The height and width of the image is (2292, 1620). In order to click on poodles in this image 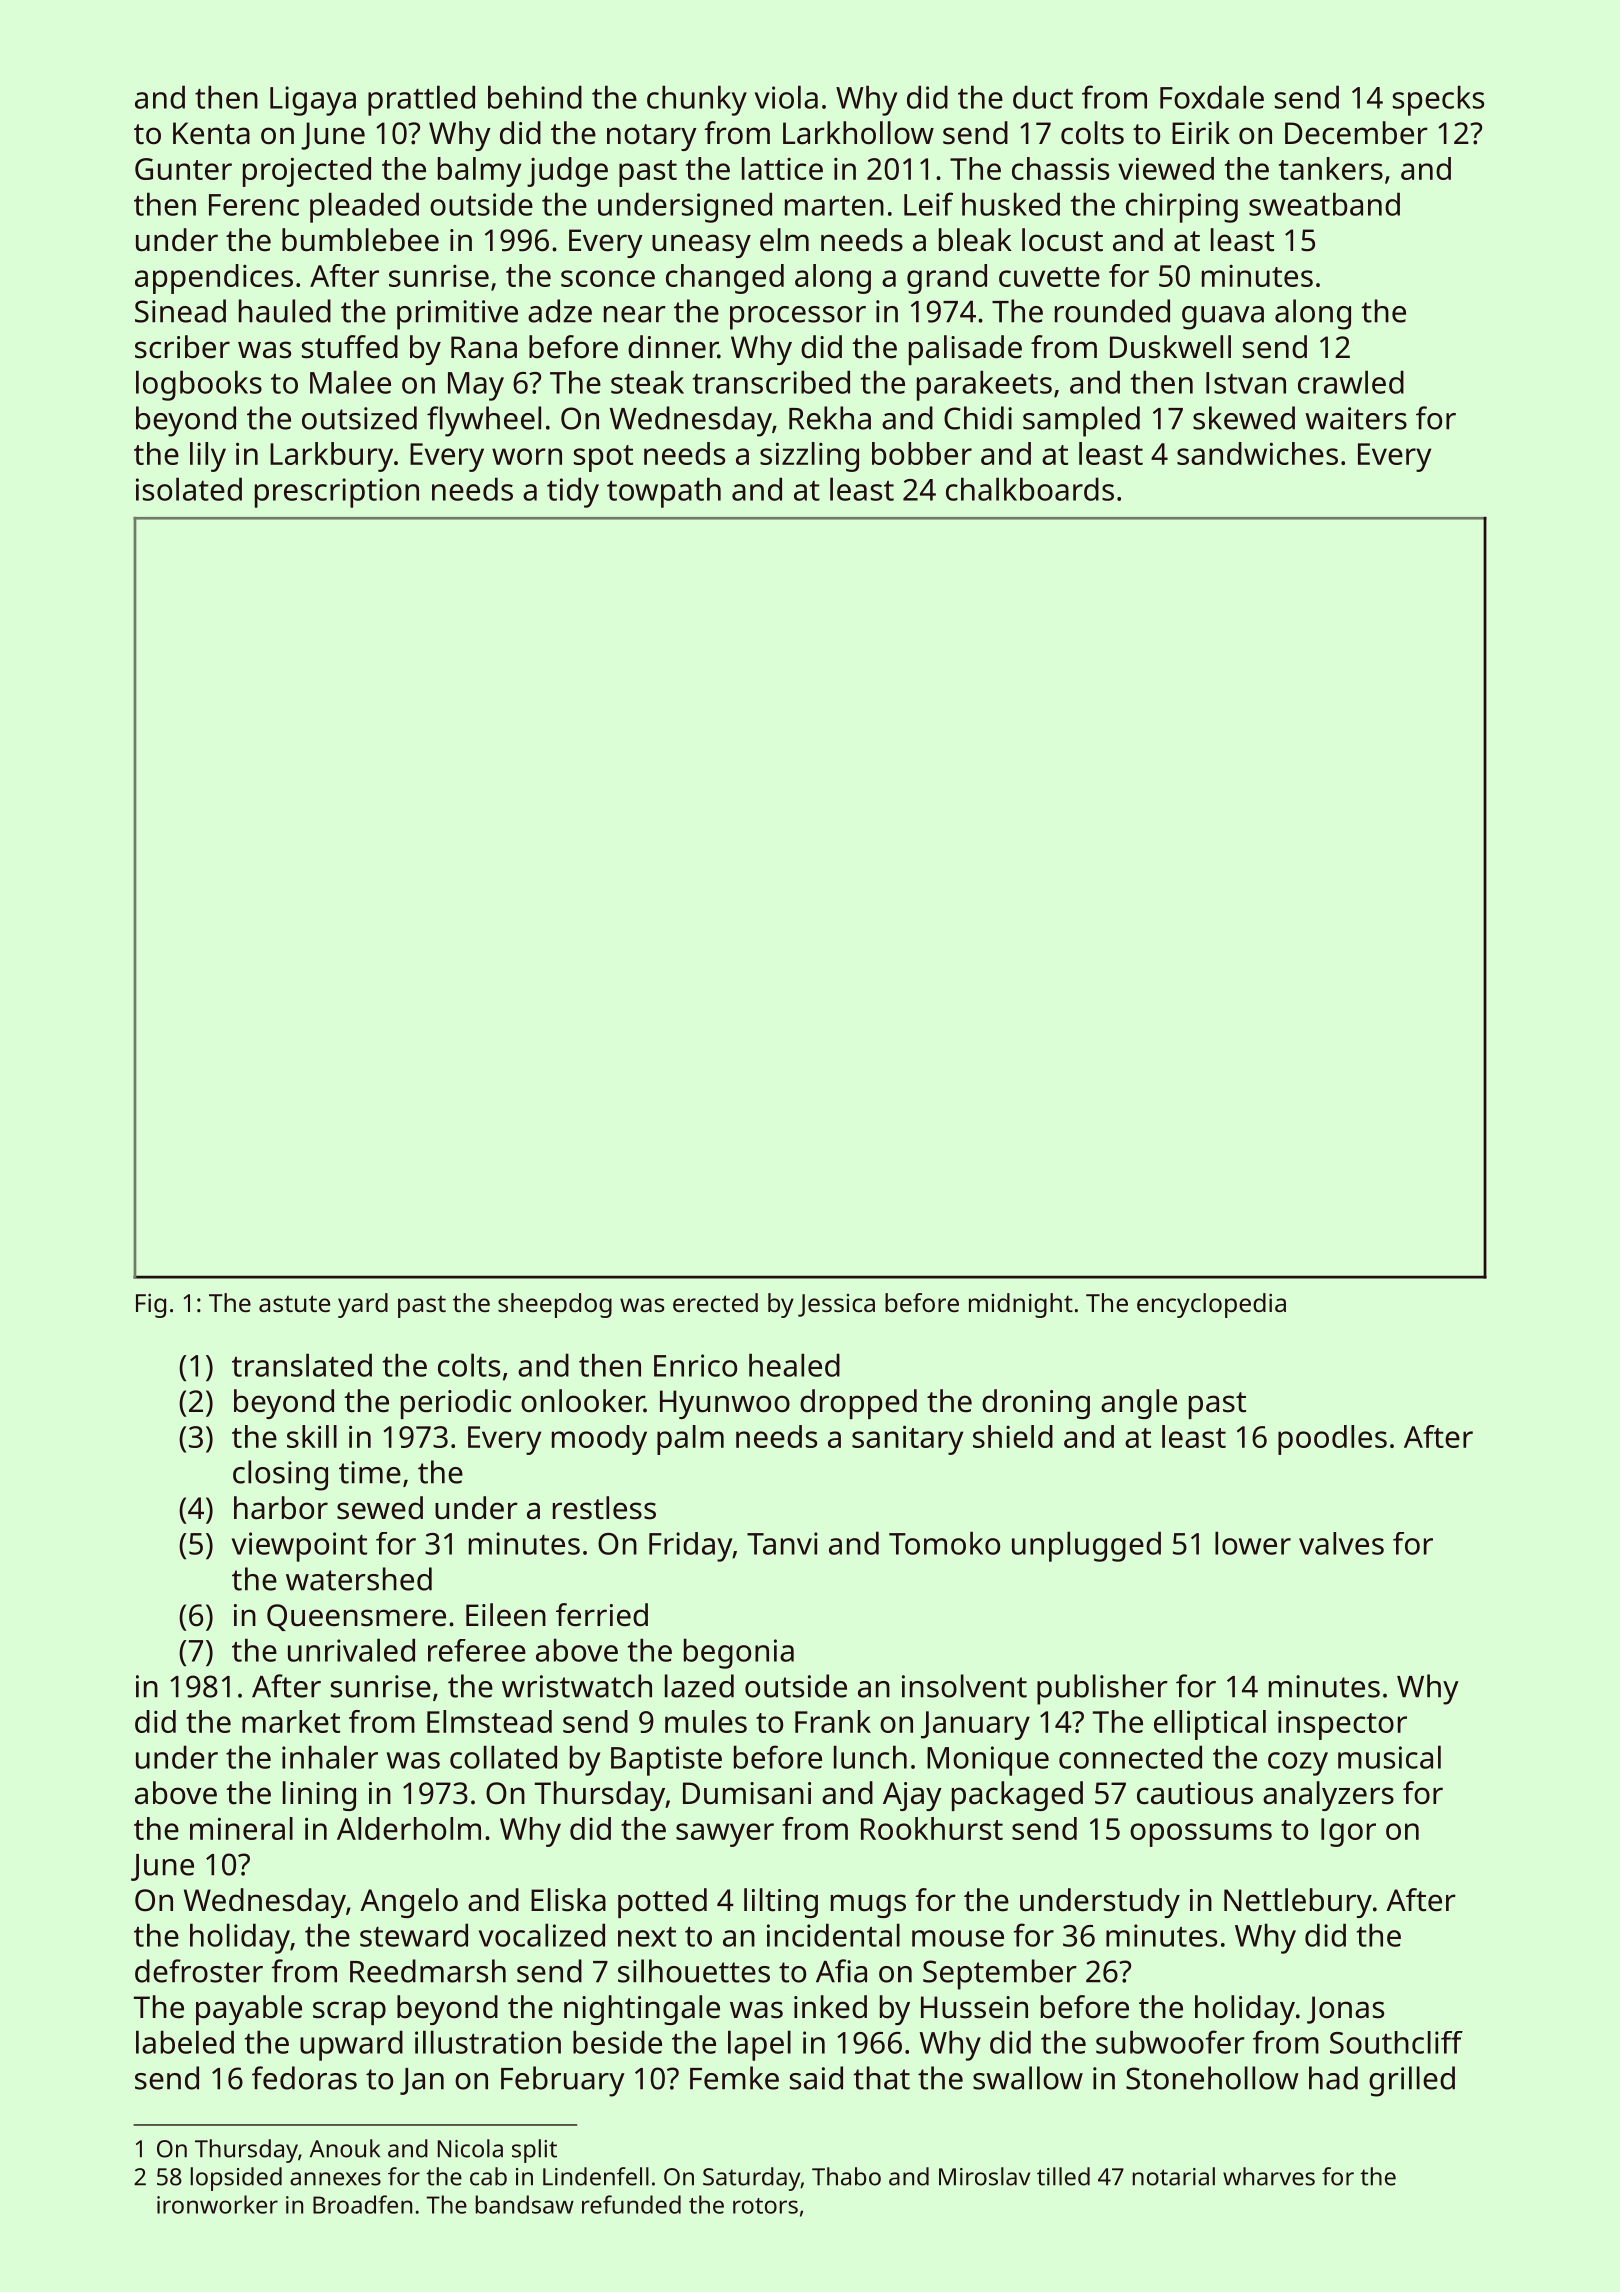, I will do `click(1332, 1440)`.
